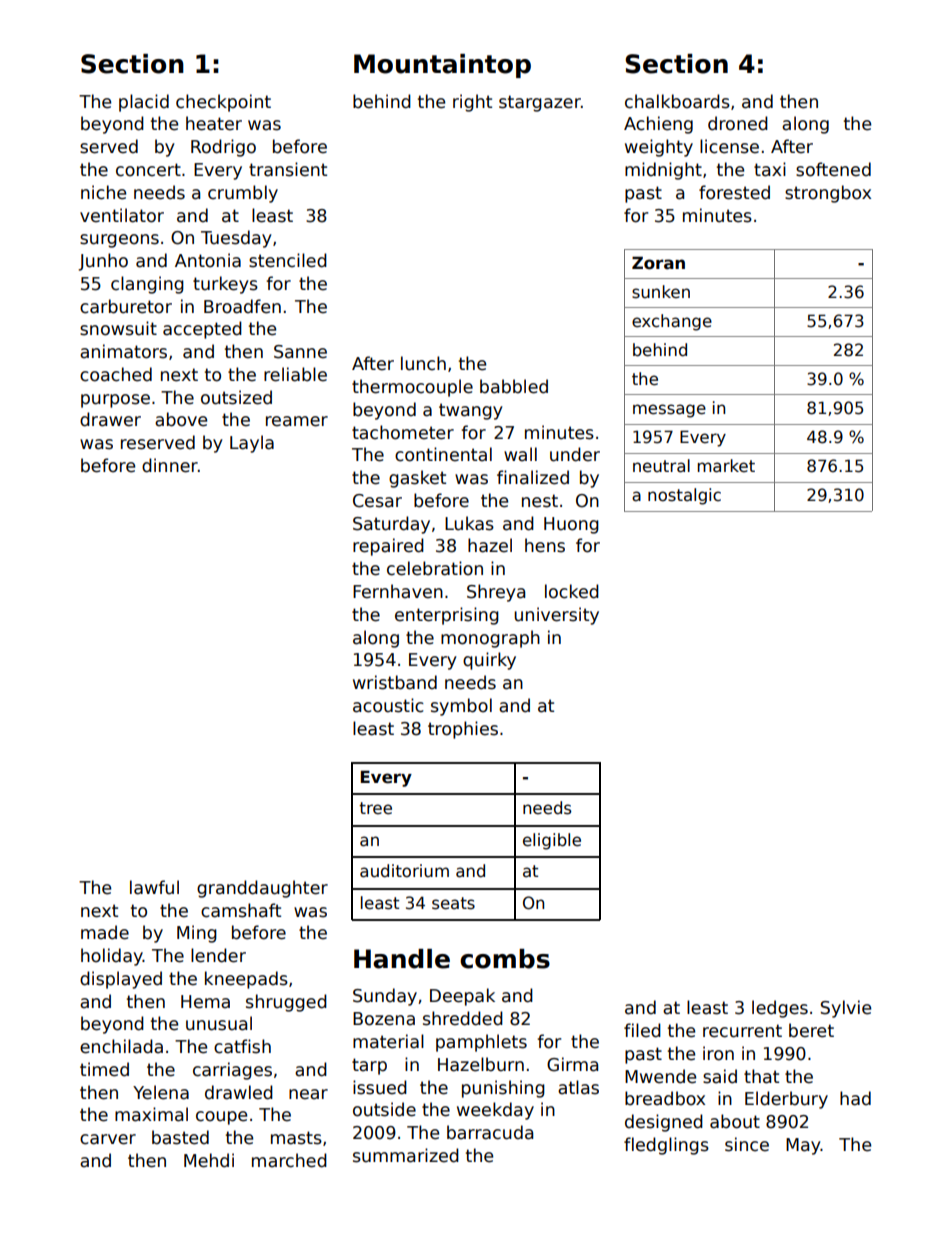 The image size is (952, 1233). I want to click on basted, so click(180, 1137).
